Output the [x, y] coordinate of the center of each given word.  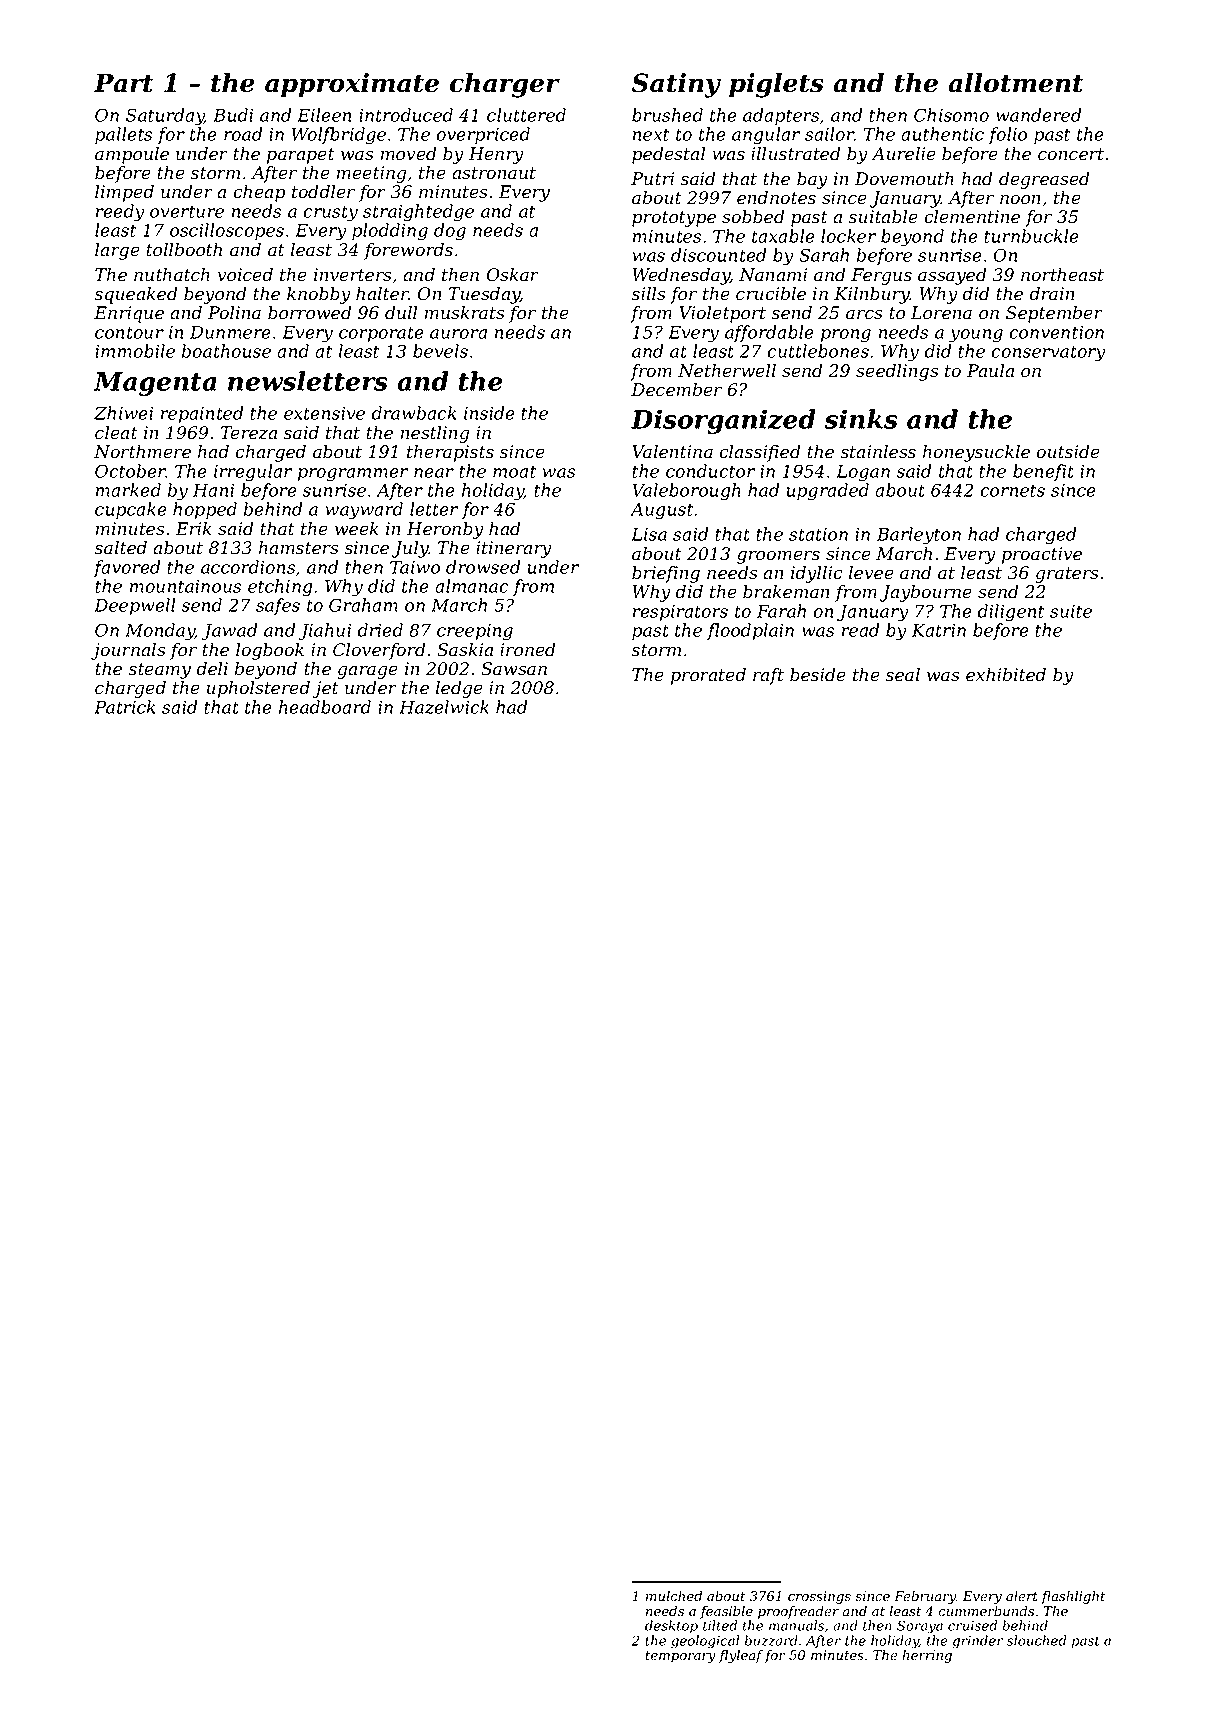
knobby [319, 295]
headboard [325, 707]
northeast [1062, 275]
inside [489, 413]
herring [927, 1656]
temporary [680, 1657]
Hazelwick [444, 707]
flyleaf [741, 1656]
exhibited [1006, 675]
